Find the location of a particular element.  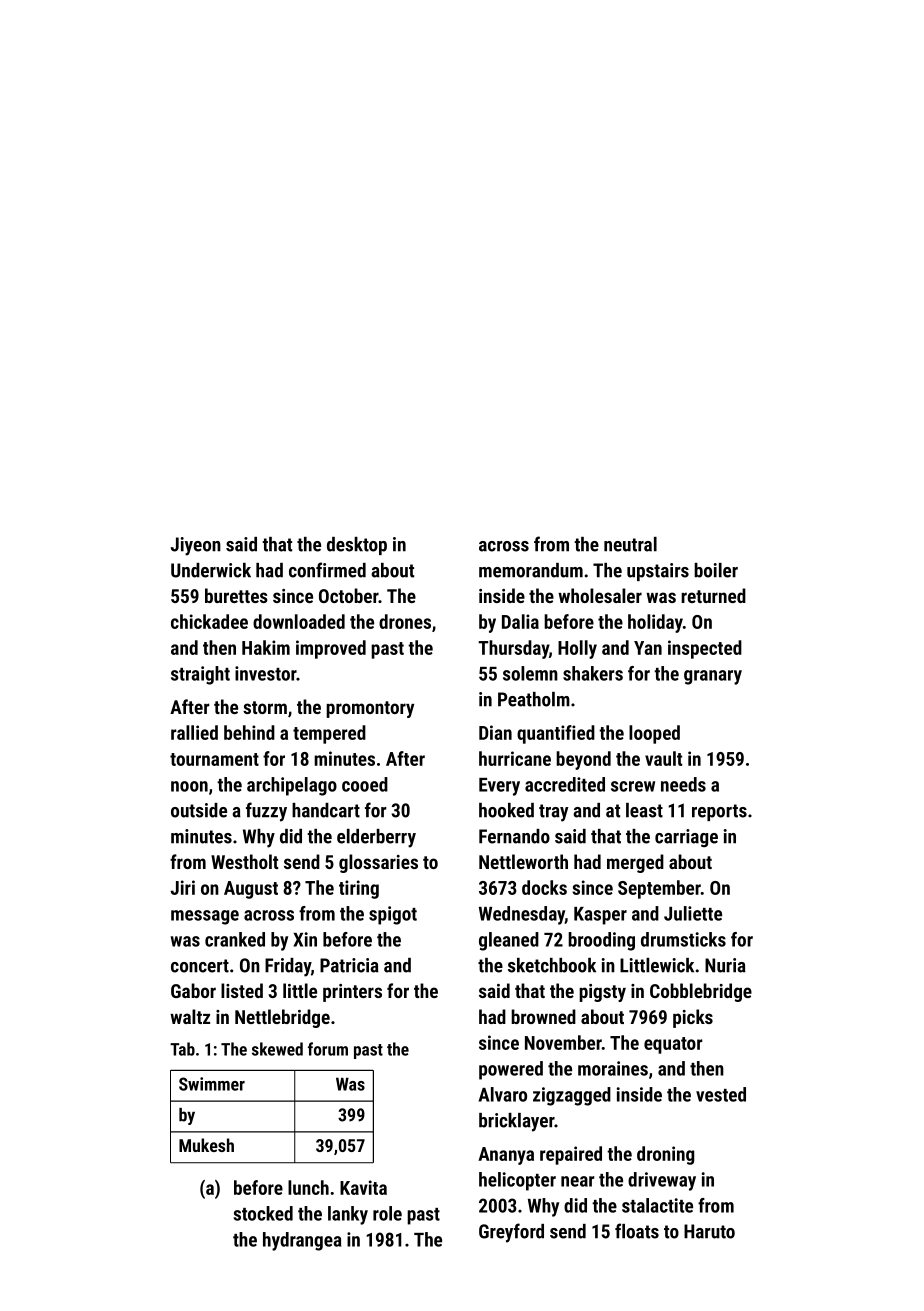

browned is located at coordinates (543, 1016).
